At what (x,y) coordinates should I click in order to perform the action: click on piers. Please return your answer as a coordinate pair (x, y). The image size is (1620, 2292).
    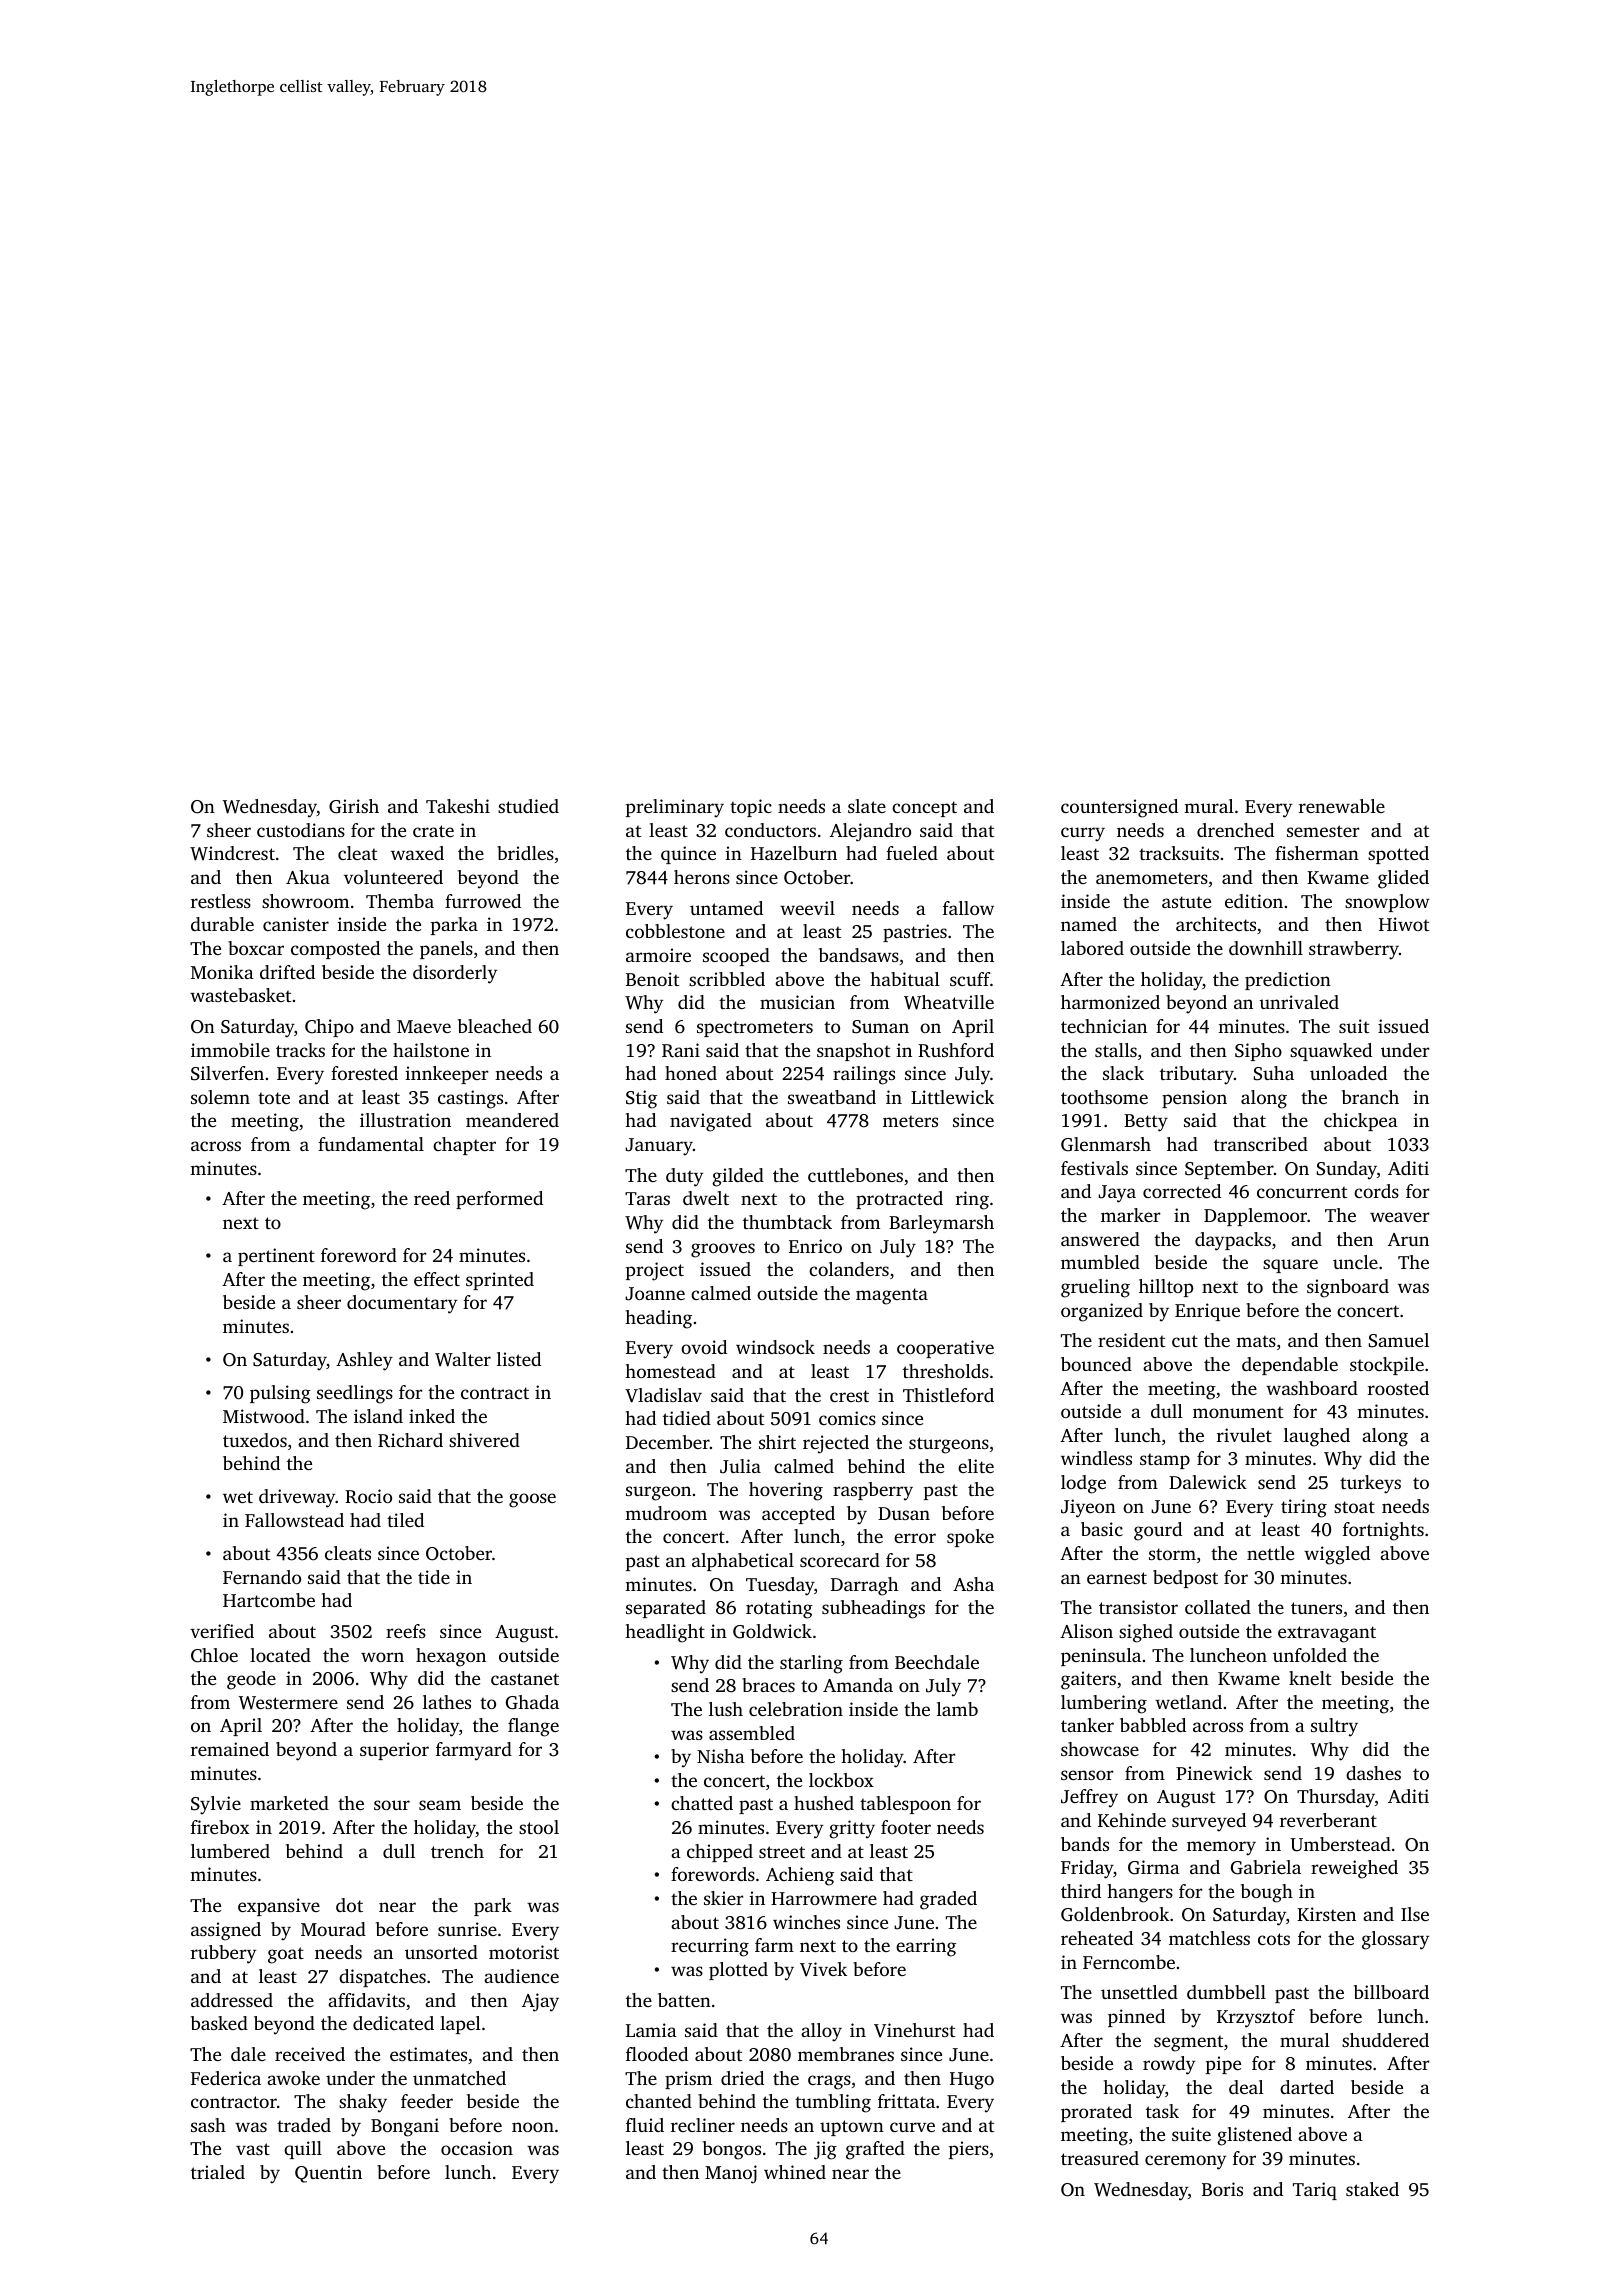
    Looking at the image, I should click on (969, 2150).
